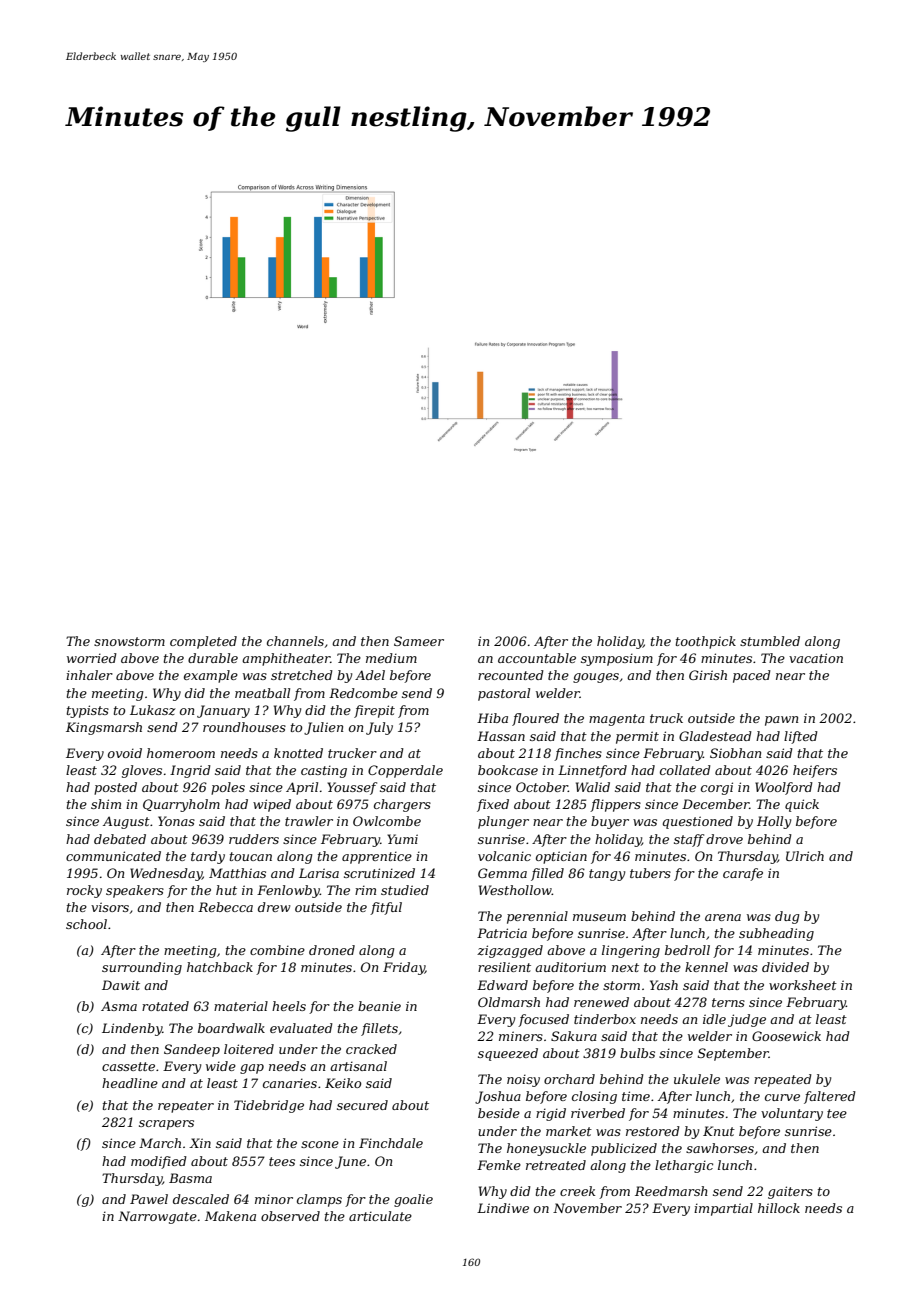  Describe the element at coordinates (786, 1036) in the document. I see `Goosewick` at that location.
